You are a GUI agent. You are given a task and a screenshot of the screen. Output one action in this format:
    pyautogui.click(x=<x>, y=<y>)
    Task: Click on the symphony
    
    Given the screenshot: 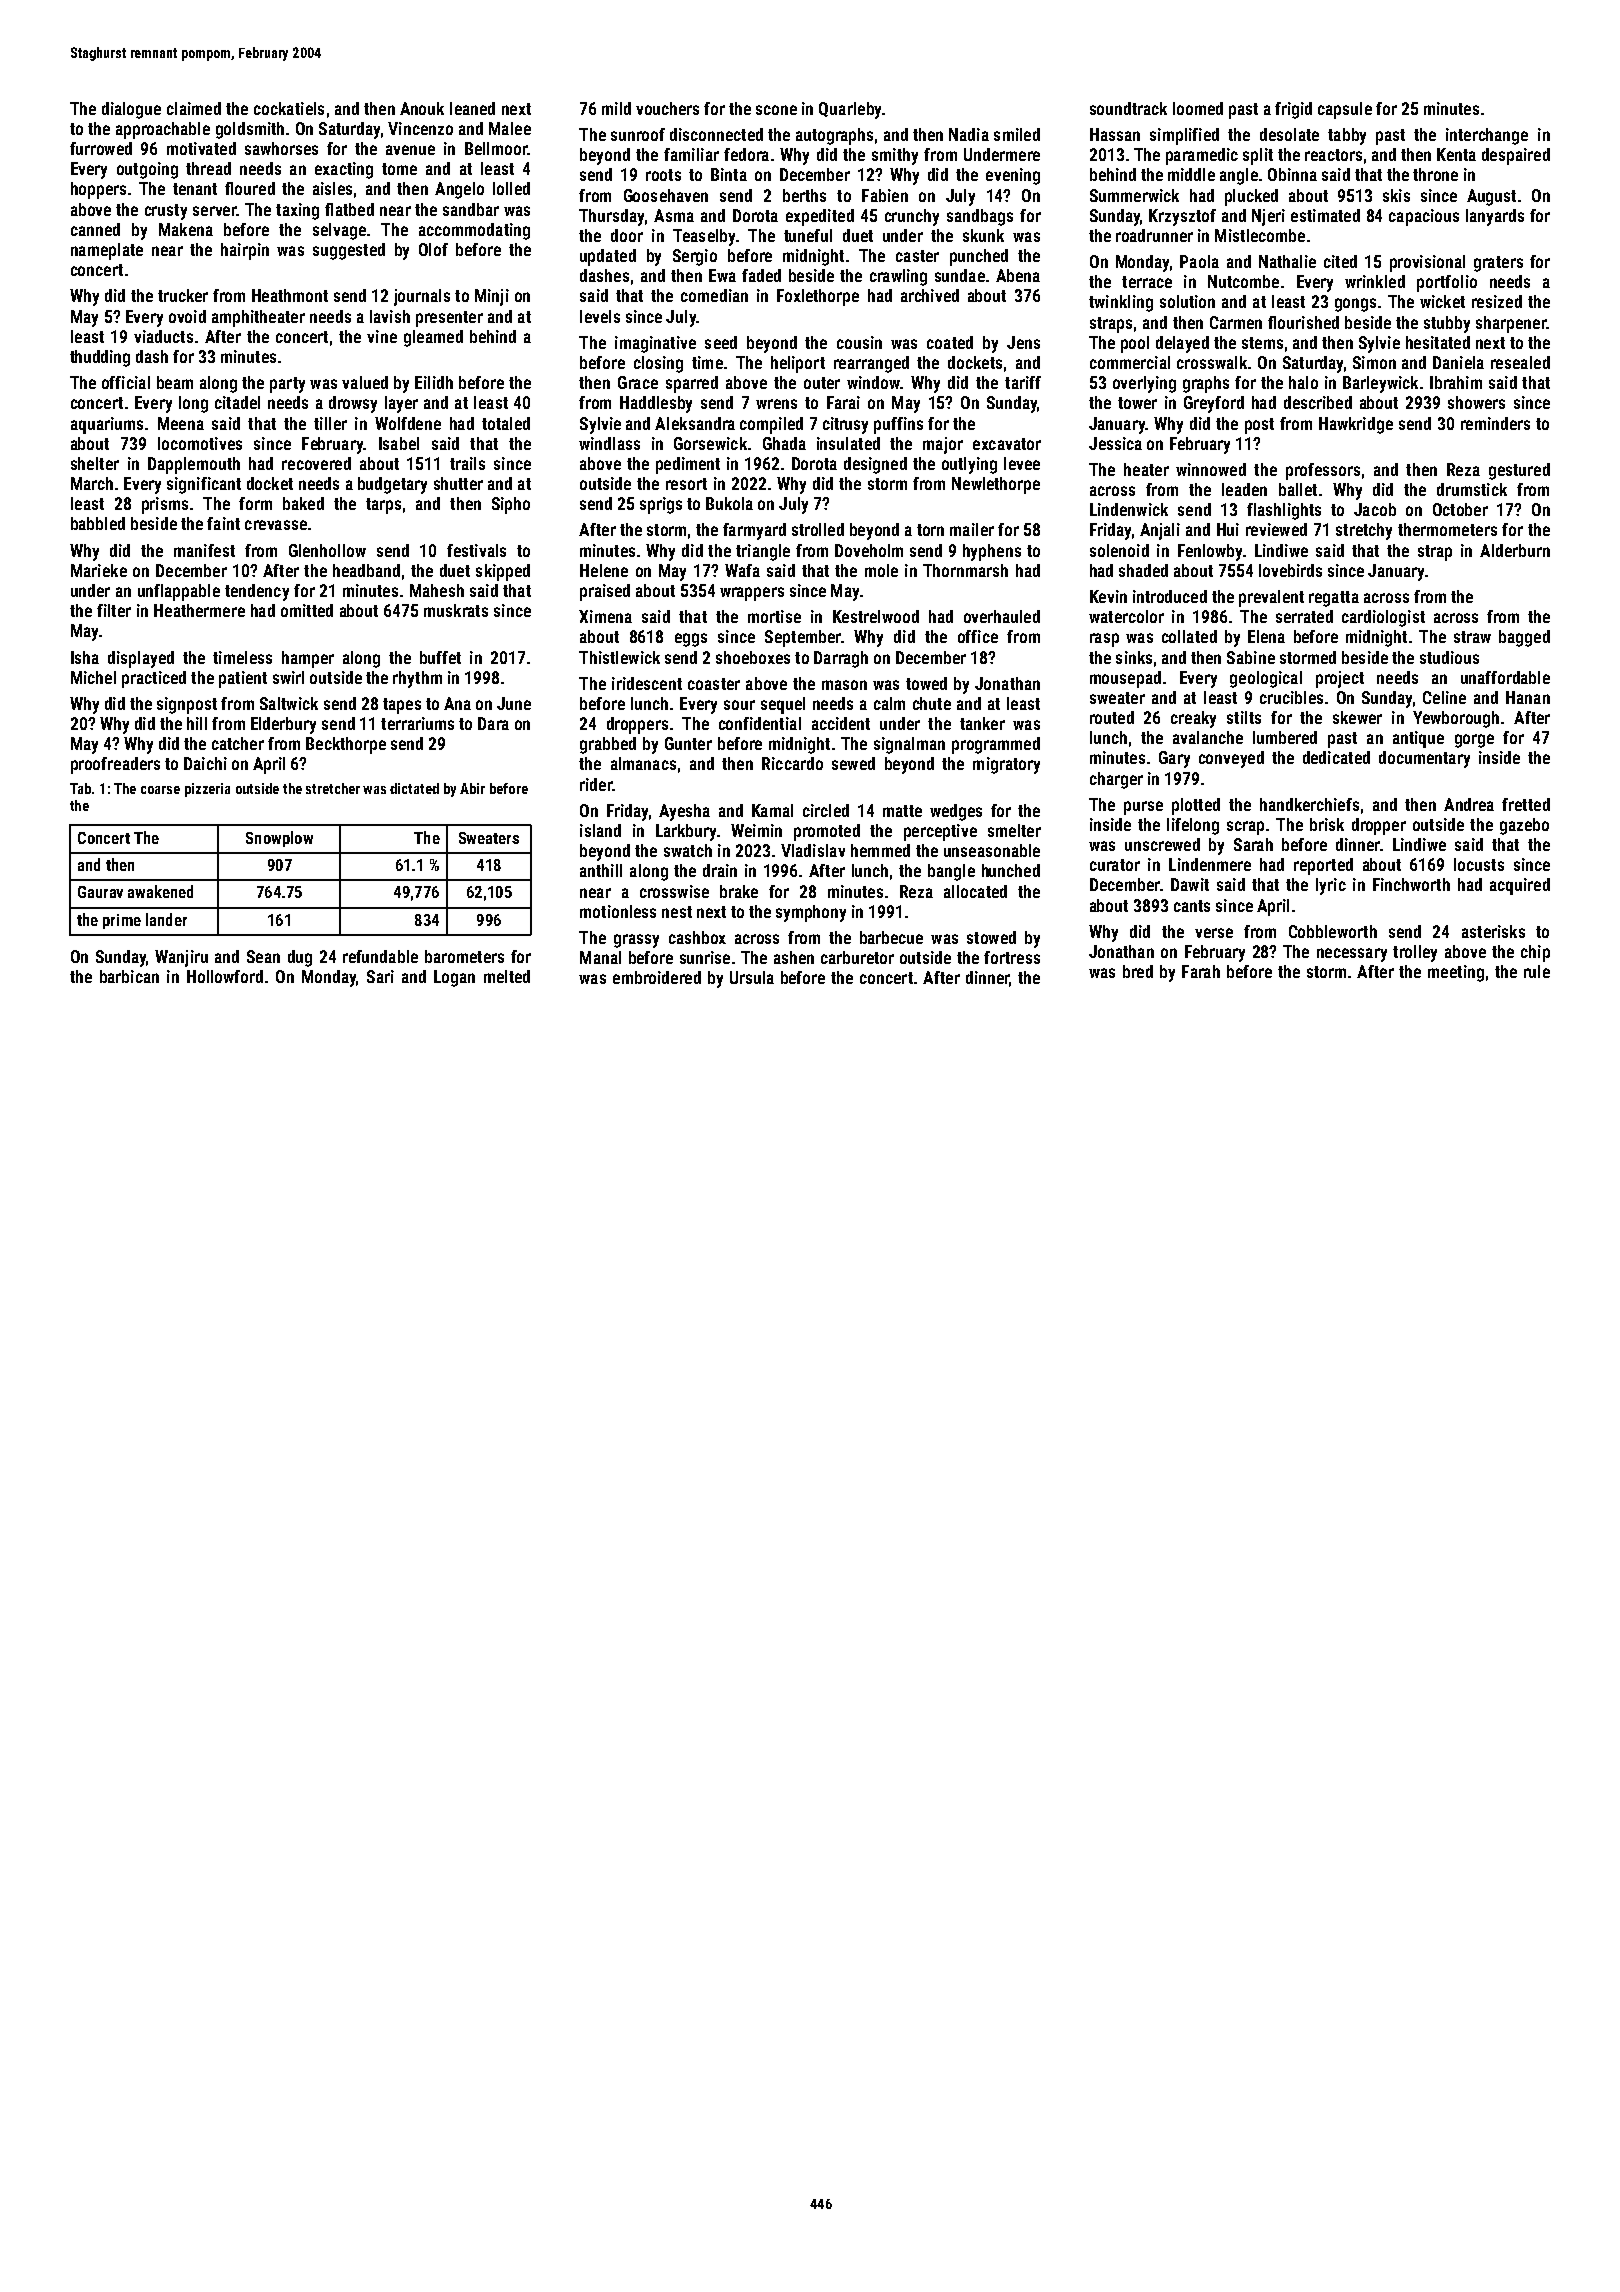 What is the action you would take?
    pyautogui.click(x=811, y=913)
